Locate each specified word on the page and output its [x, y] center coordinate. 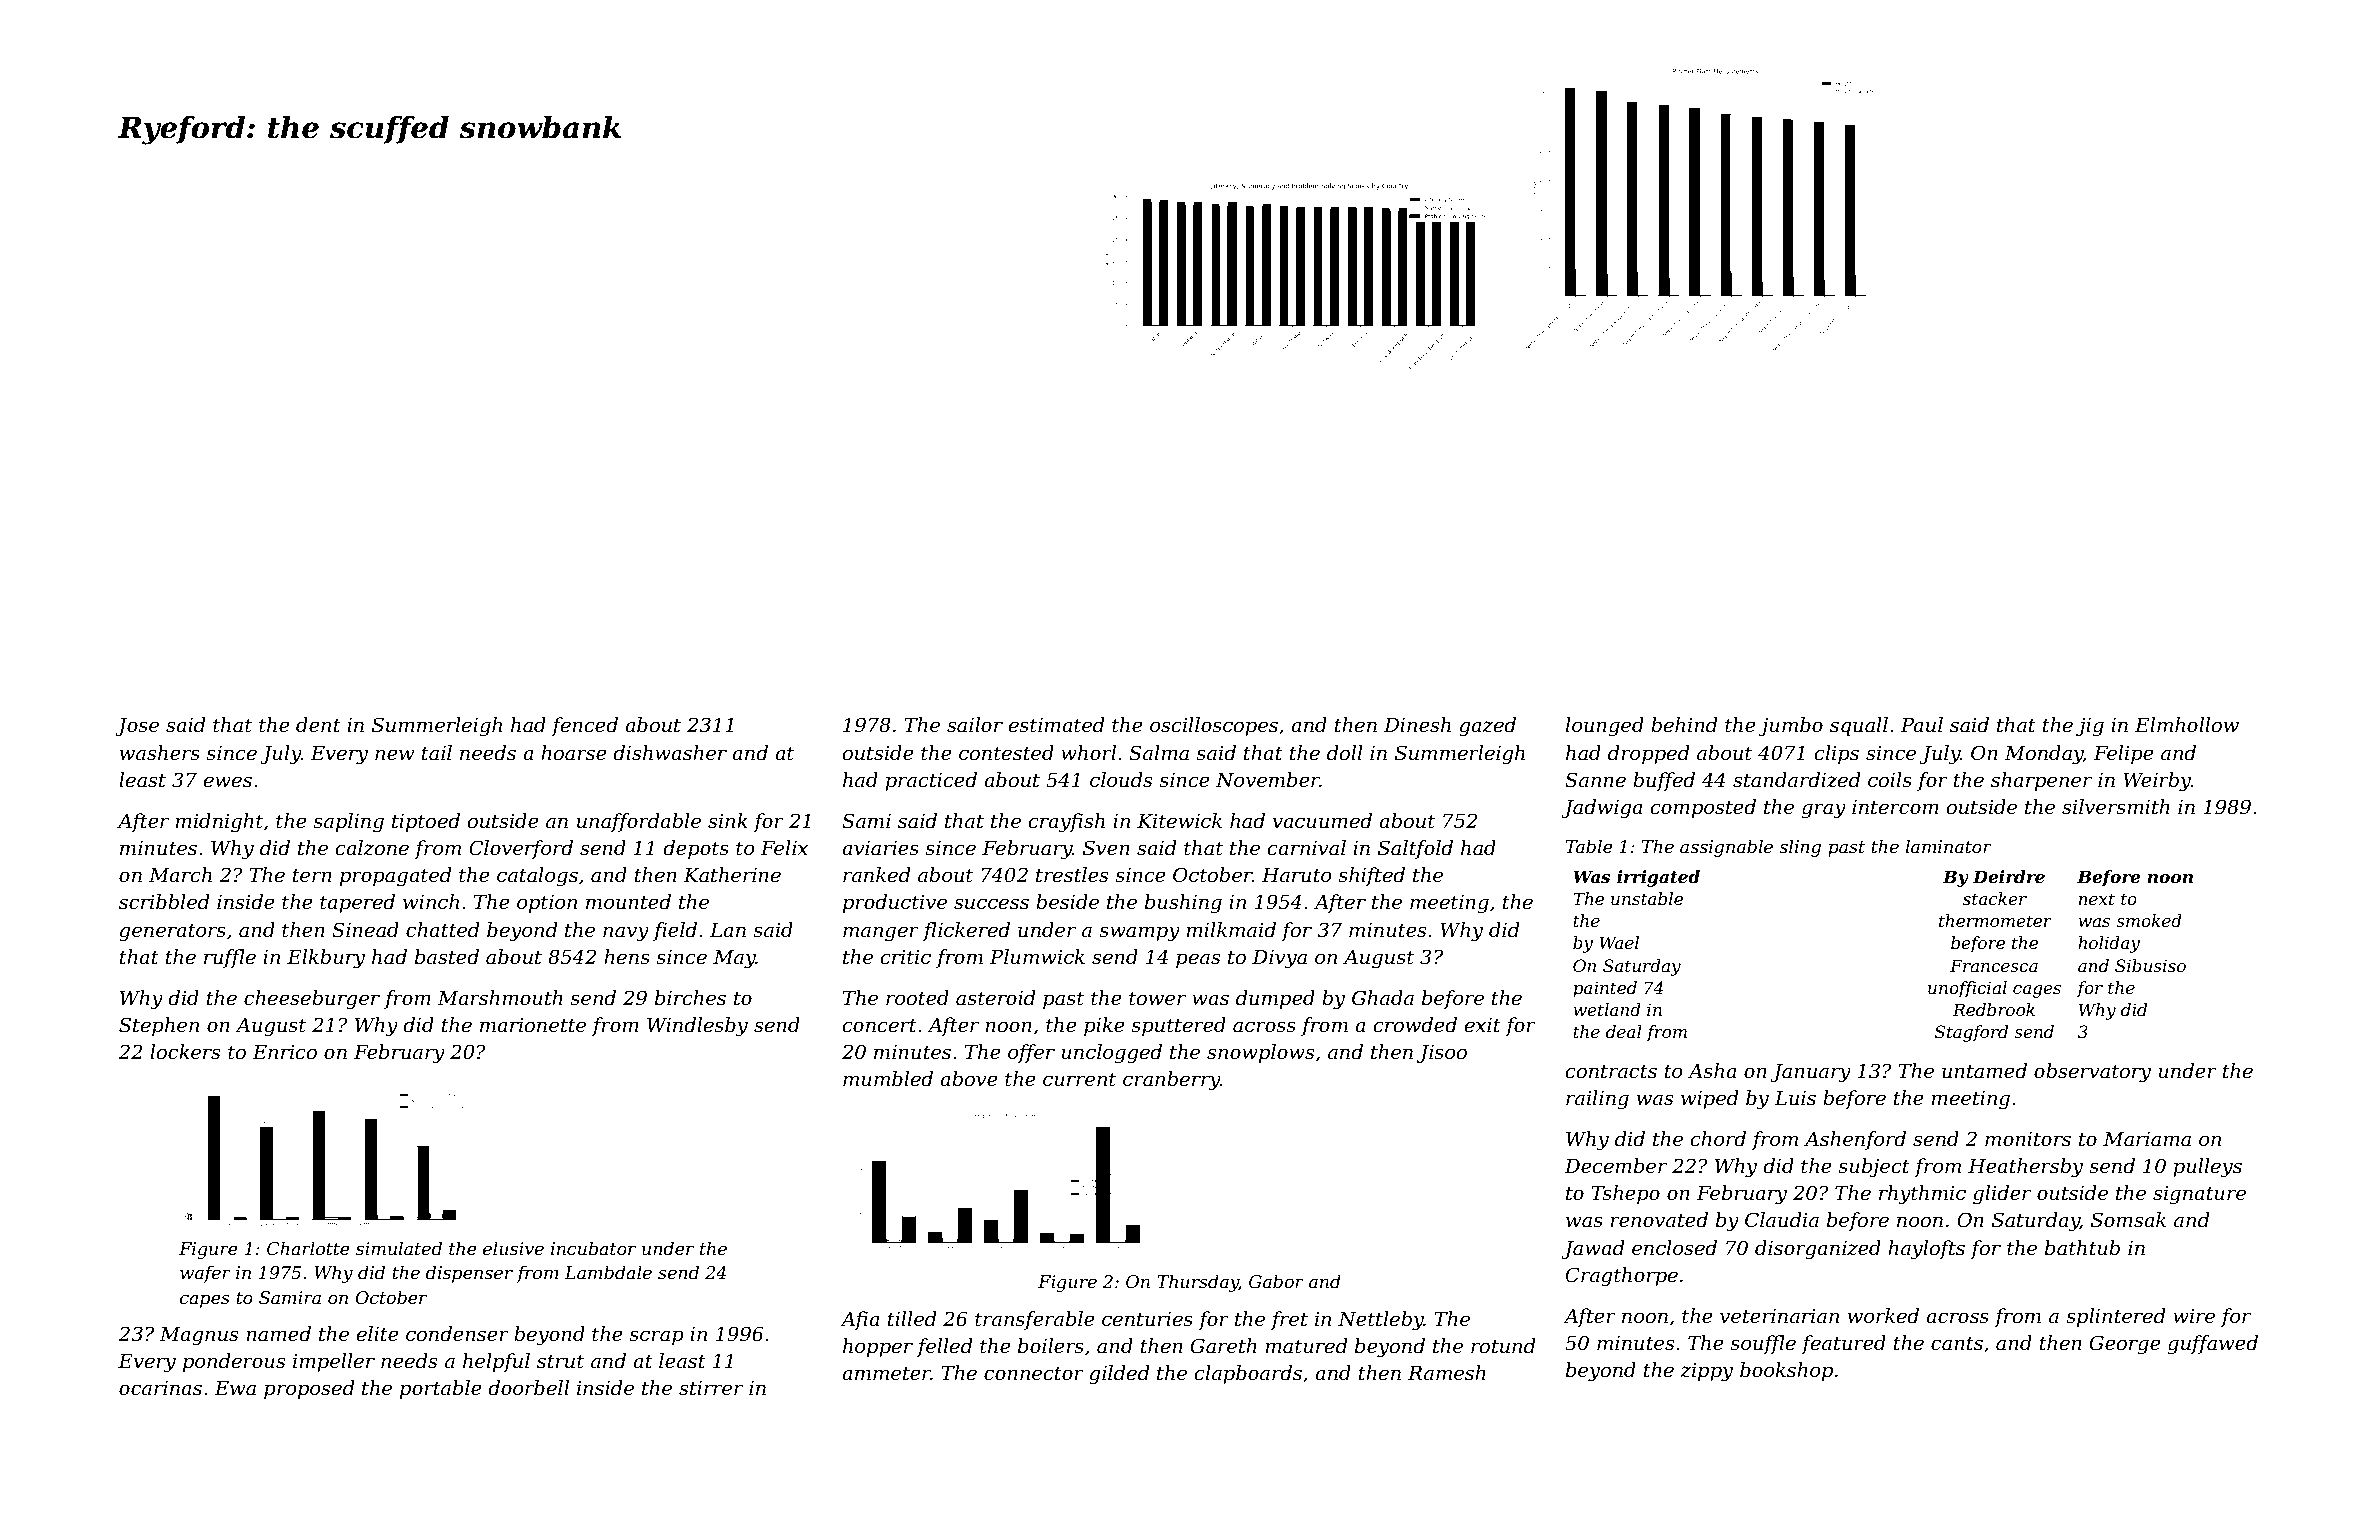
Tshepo [1625, 1194]
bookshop [1786, 1371]
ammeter [886, 1374]
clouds [1121, 780]
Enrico [284, 1052]
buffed [1664, 781]
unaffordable [639, 822]
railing [1597, 1100]
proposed [309, 1389]
